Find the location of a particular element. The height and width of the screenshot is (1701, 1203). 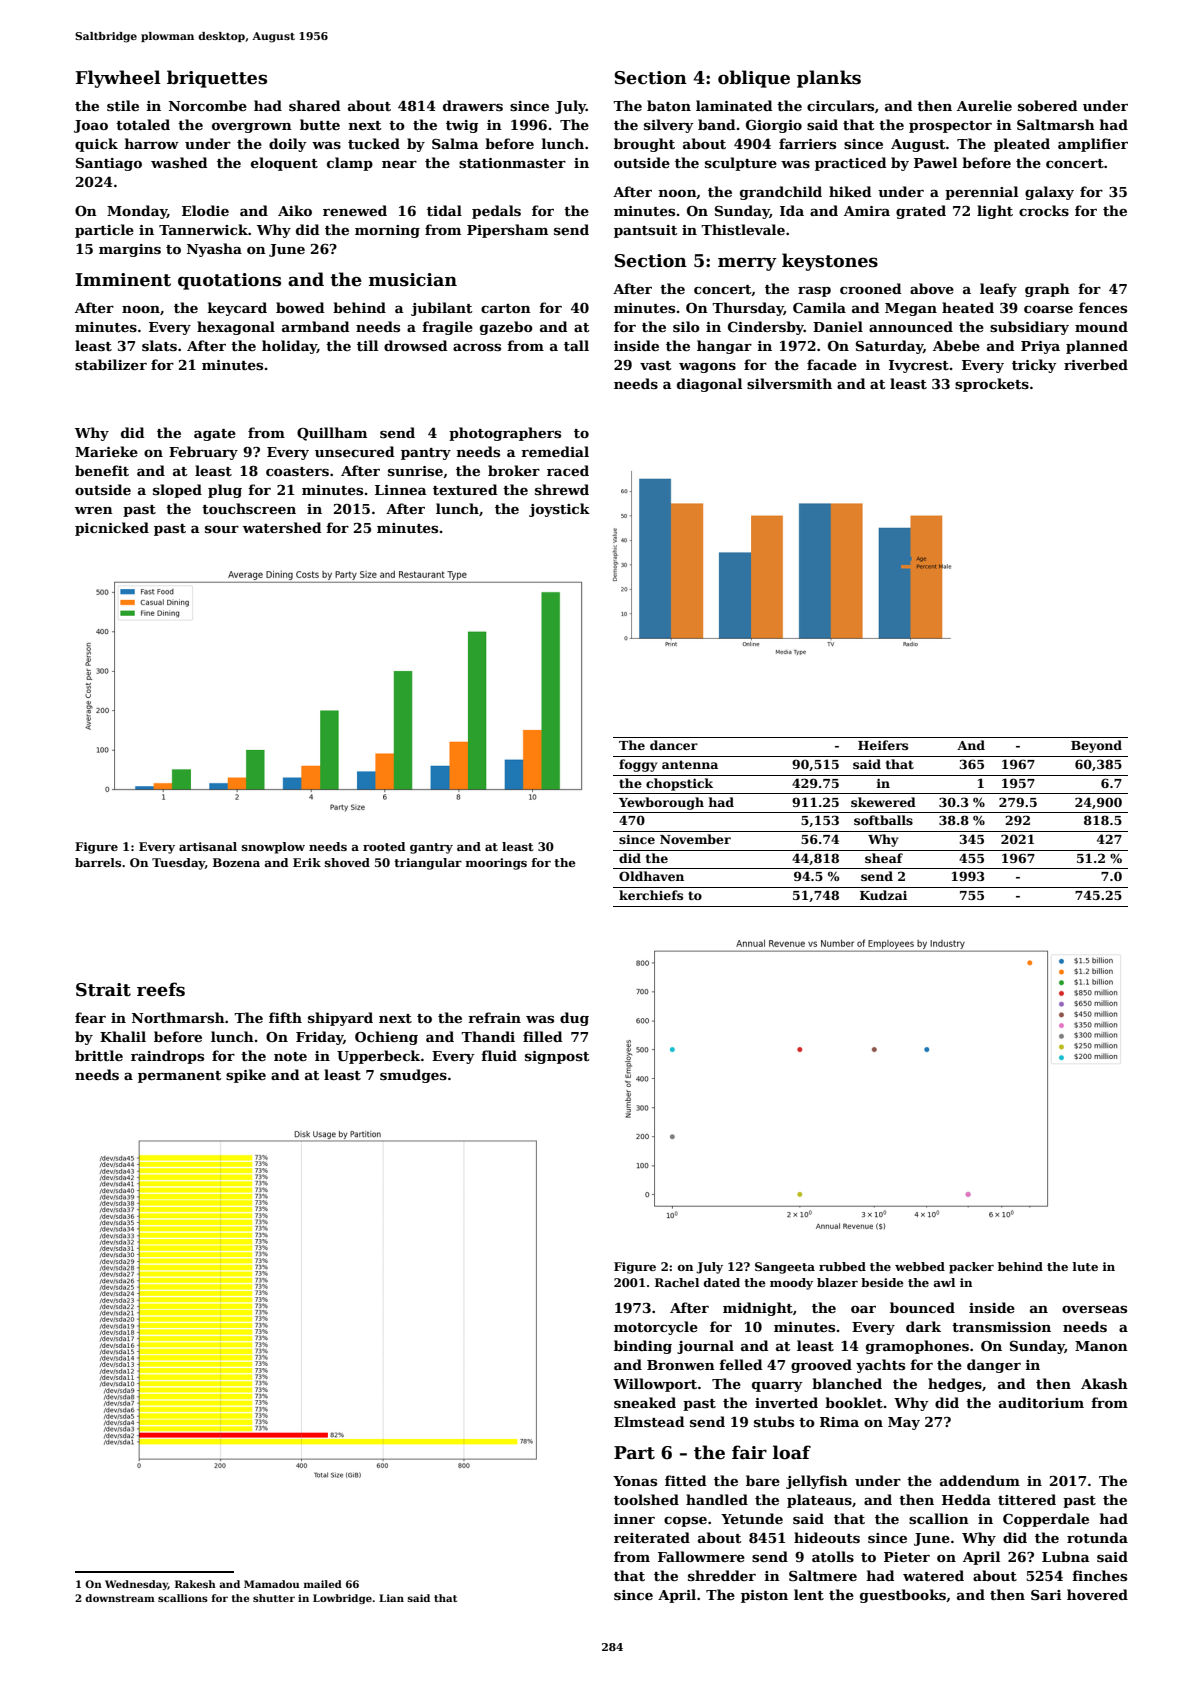

fences is located at coordinates (1103, 307).
